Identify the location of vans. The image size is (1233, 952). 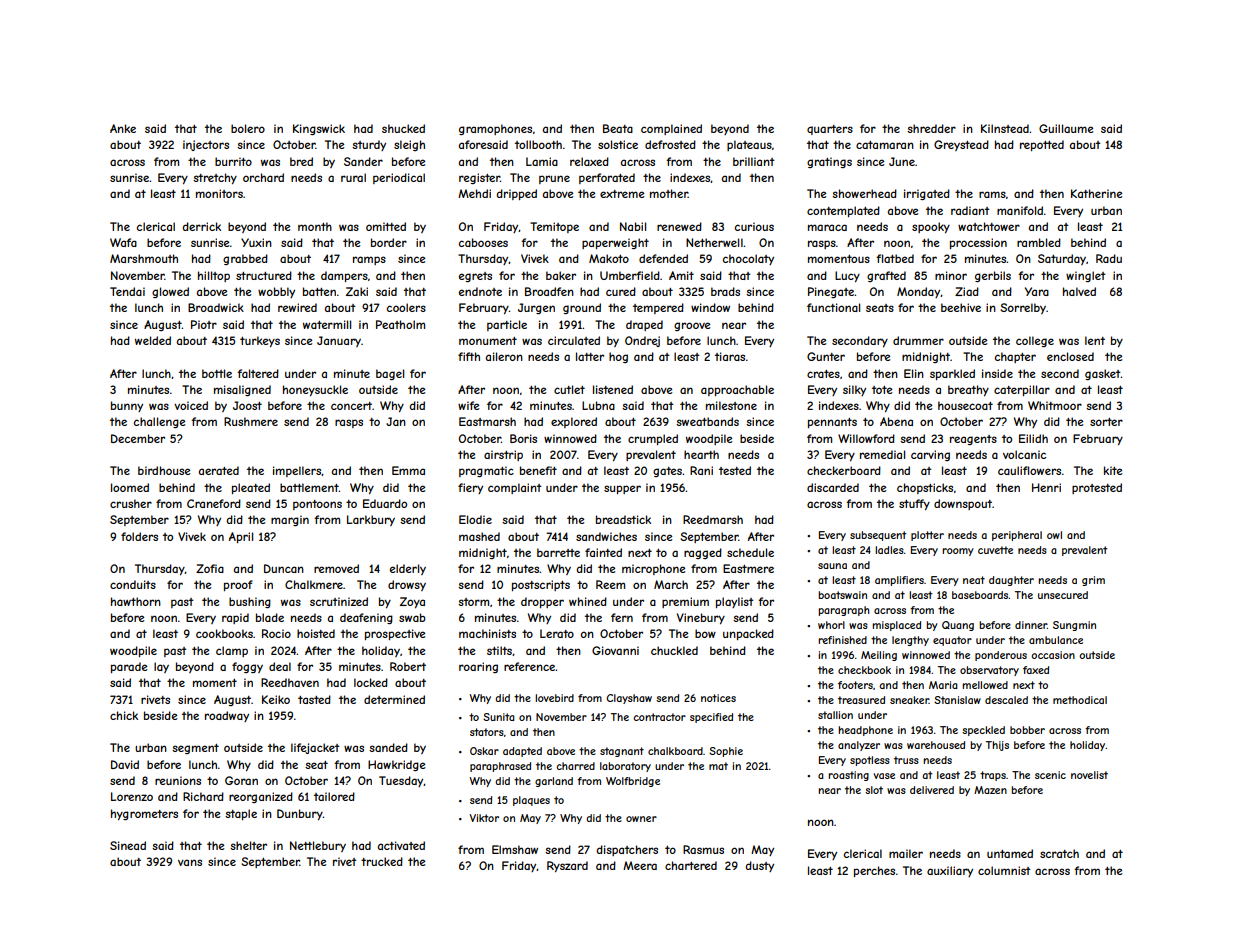
(190, 862).
